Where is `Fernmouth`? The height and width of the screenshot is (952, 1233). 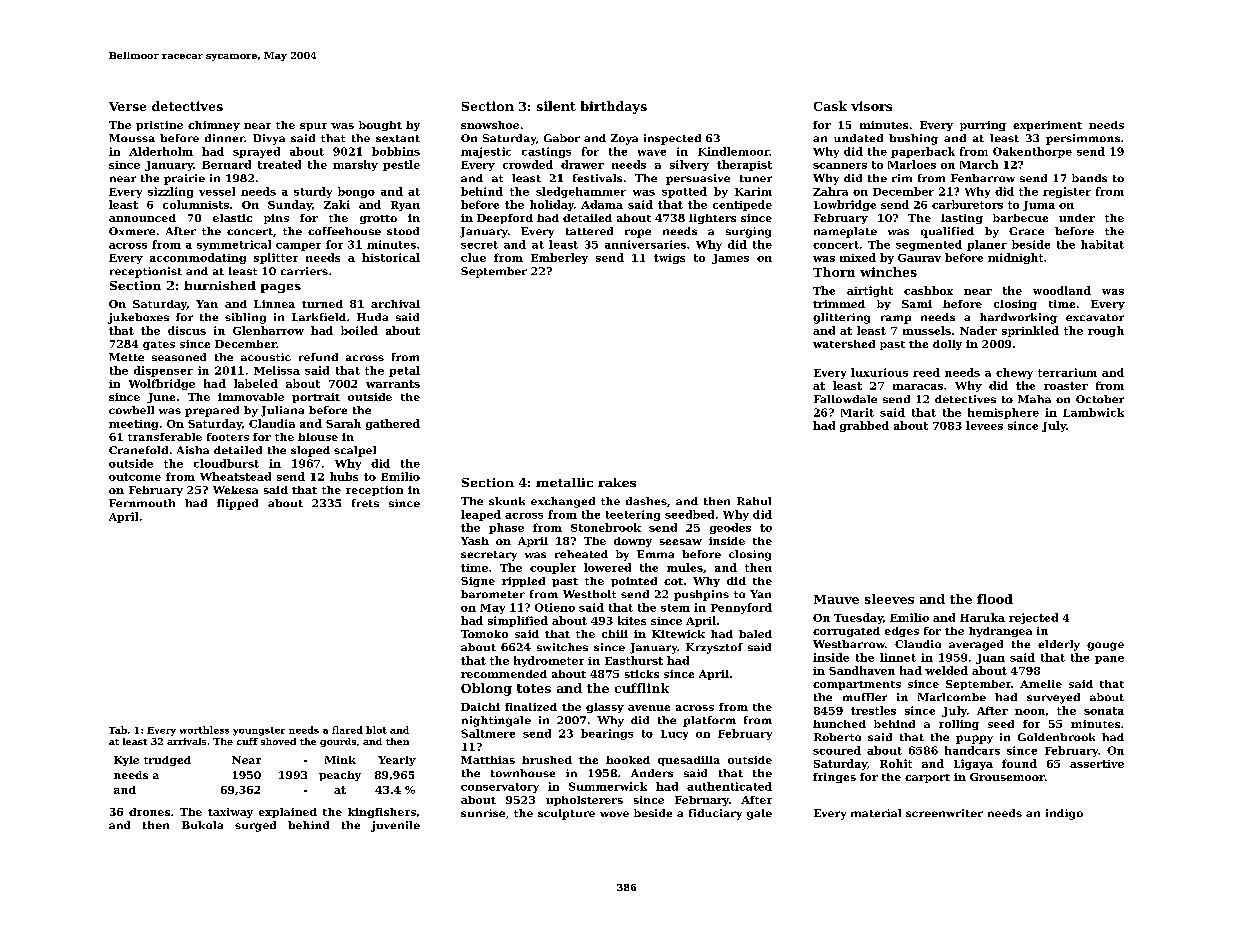 Fernmouth is located at coordinates (142, 503).
